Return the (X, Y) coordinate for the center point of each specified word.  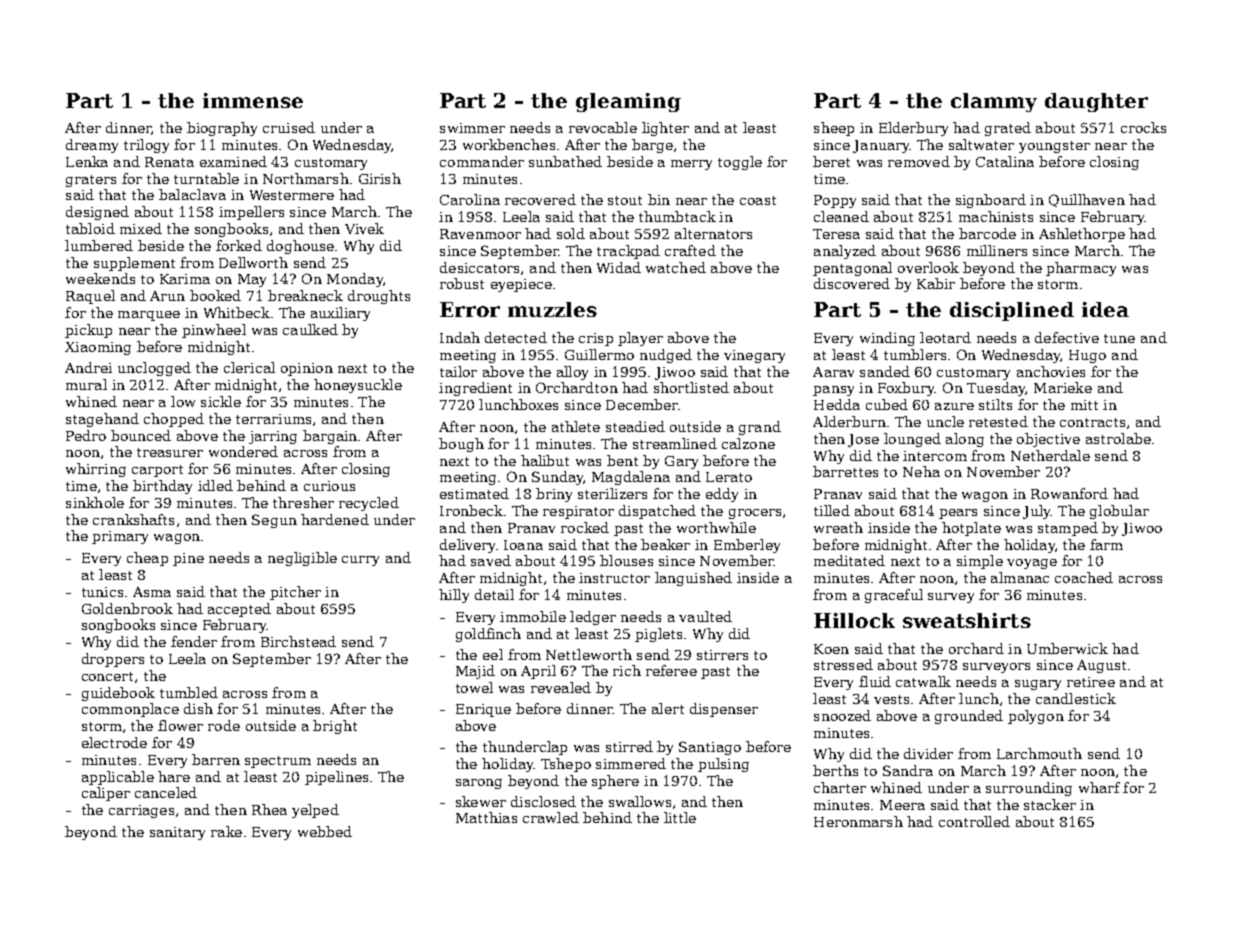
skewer (481, 801)
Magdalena (631, 478)
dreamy (92, 146)
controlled (974, 821)
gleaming (628, 102)
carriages (141, 811)
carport (157, 471)
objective (1048, 440)
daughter (1096, 102)
